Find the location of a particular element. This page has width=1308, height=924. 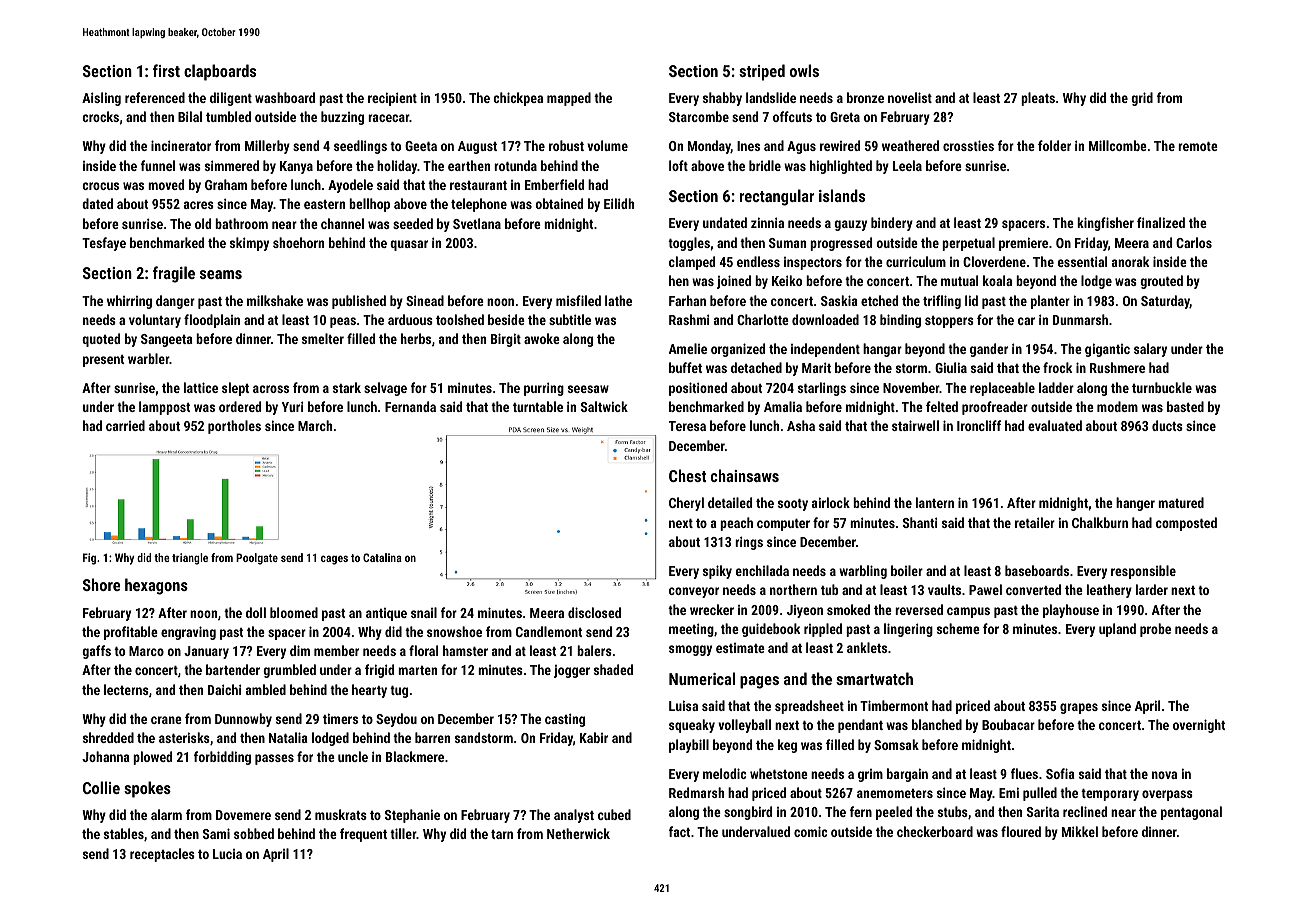

Lucia is located at coordinates (227, 854).
